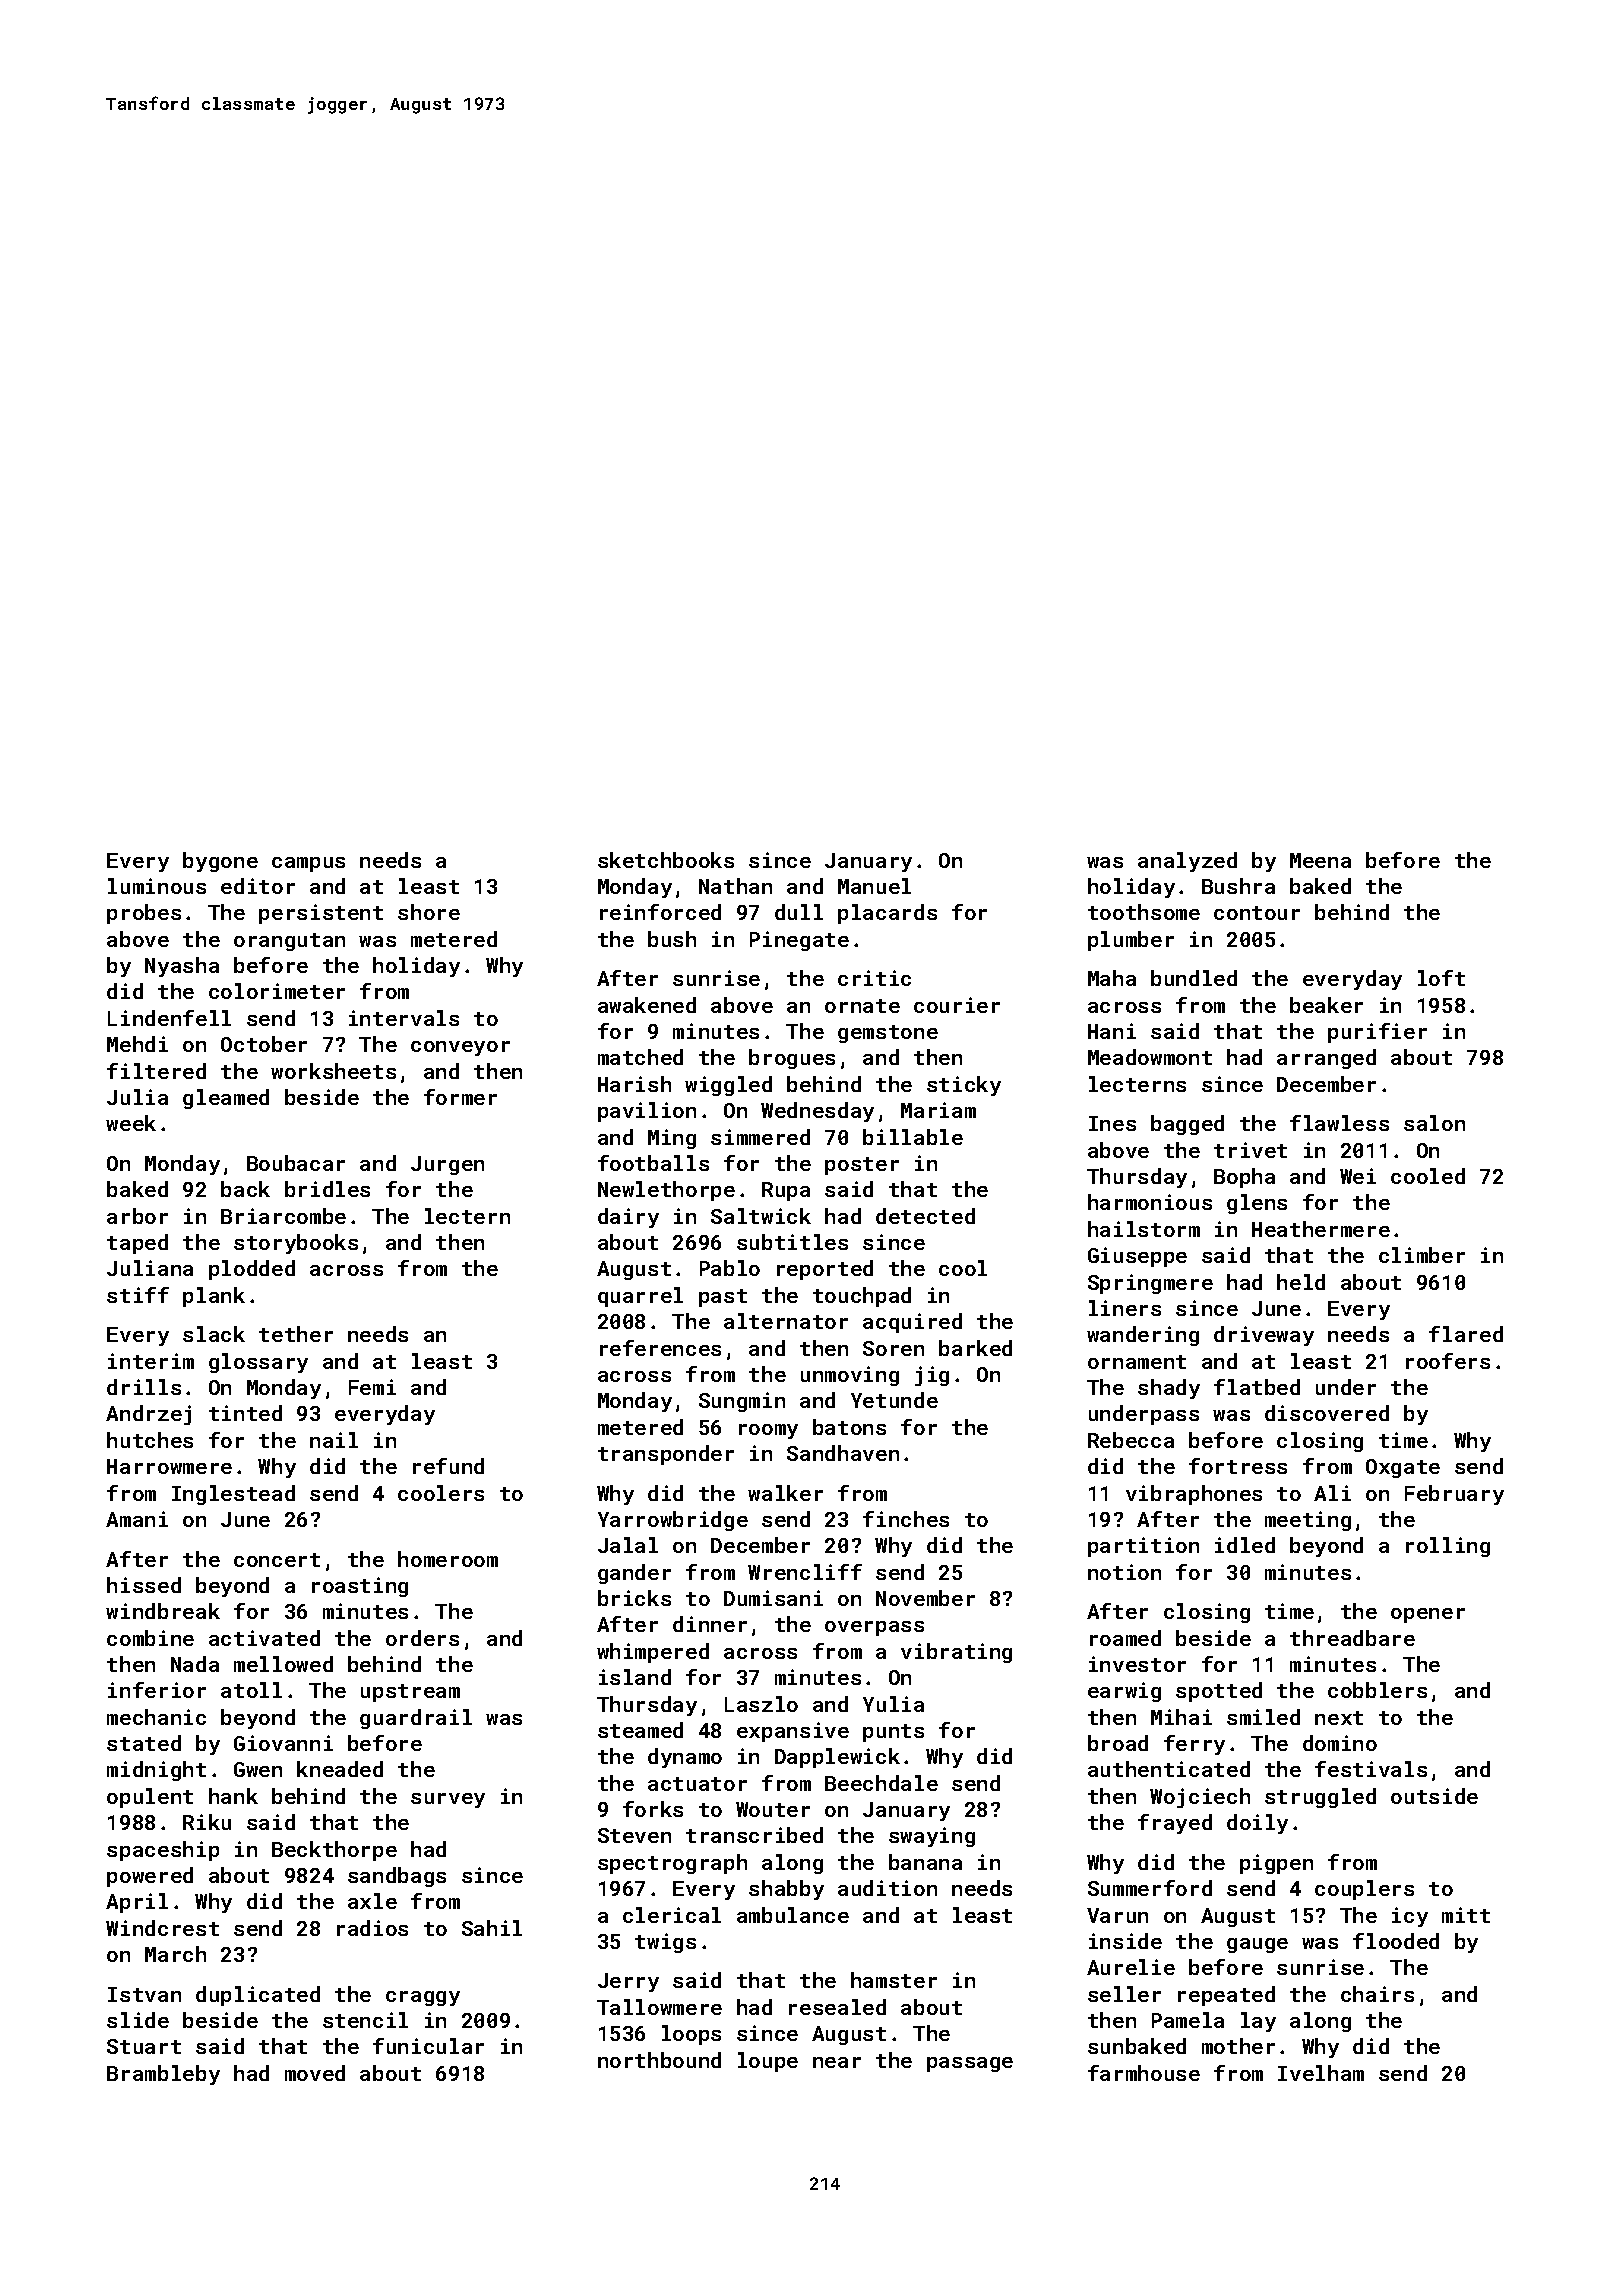 Image resolution: width=1620 pixels, height=2292 pixels. Describe the element at coordinates (1454, 1495) in the image. I see `February` at that location.
